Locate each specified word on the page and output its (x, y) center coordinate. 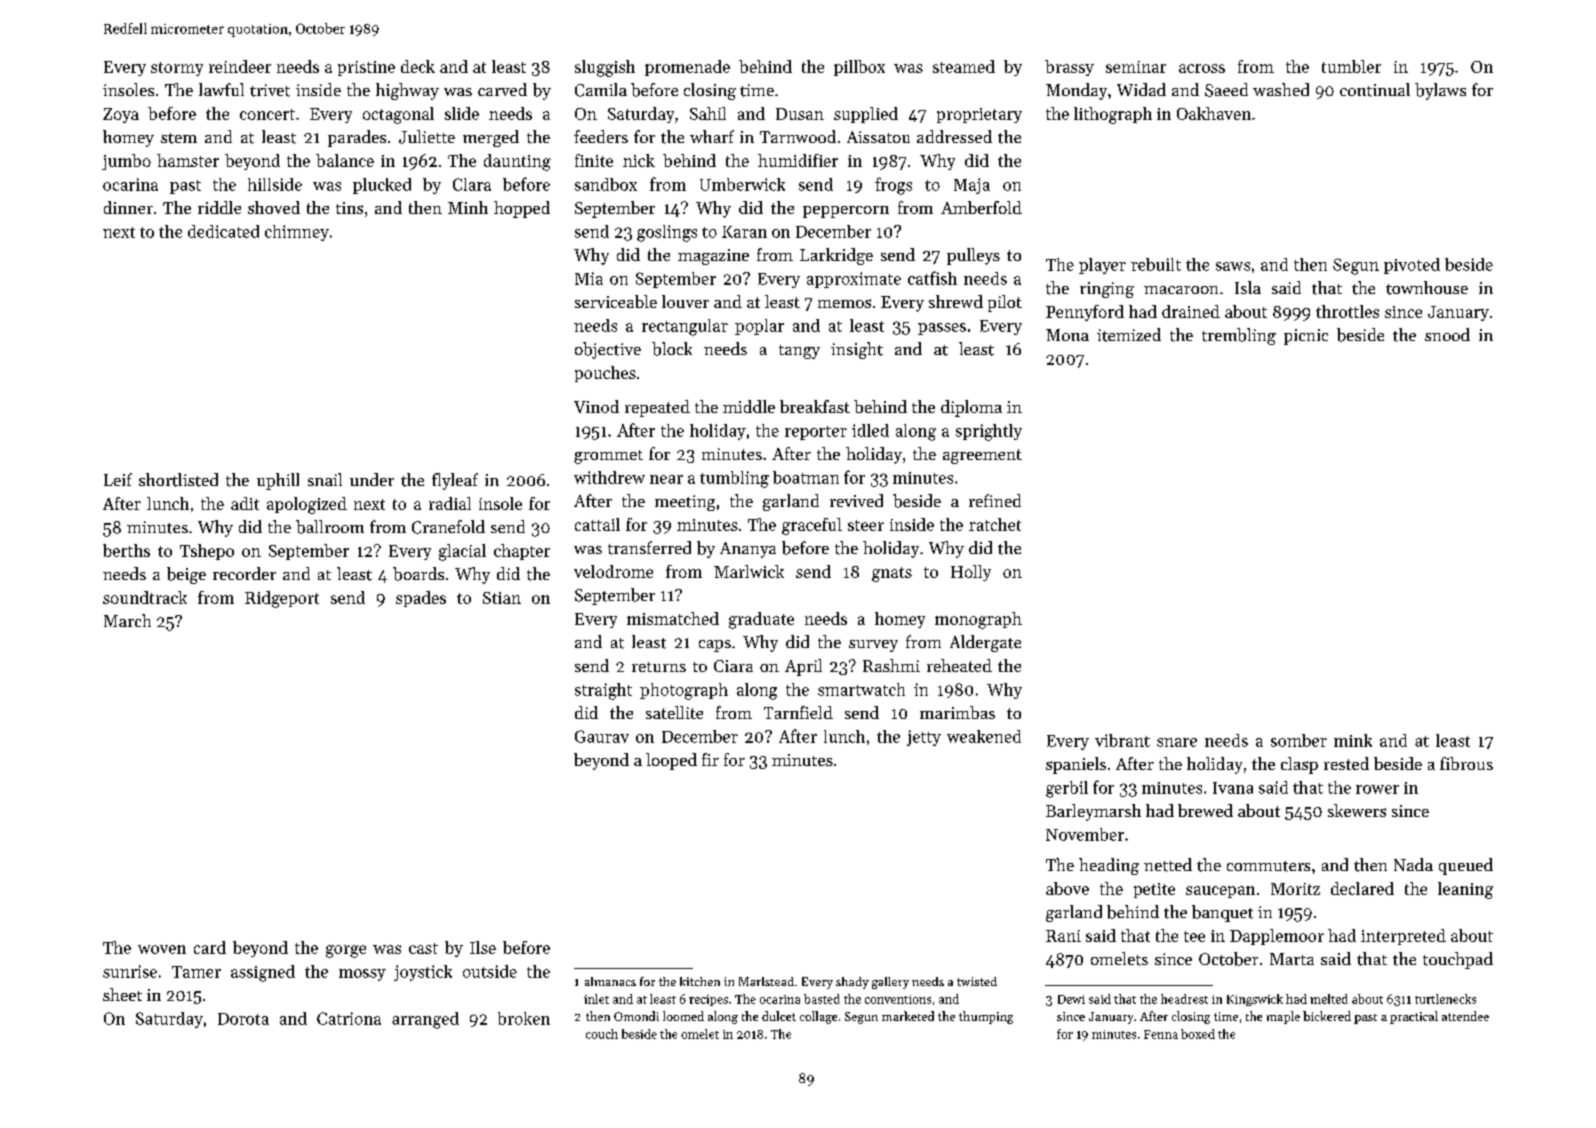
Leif (118, 479)
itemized (1129, 335)
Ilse (483, 947)
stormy (177, 69)
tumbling (734, 479)
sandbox (606, 184)
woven (162, 949)
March (127, 620)
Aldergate (985, 643)
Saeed (1226, 90)
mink (1353, 740)
